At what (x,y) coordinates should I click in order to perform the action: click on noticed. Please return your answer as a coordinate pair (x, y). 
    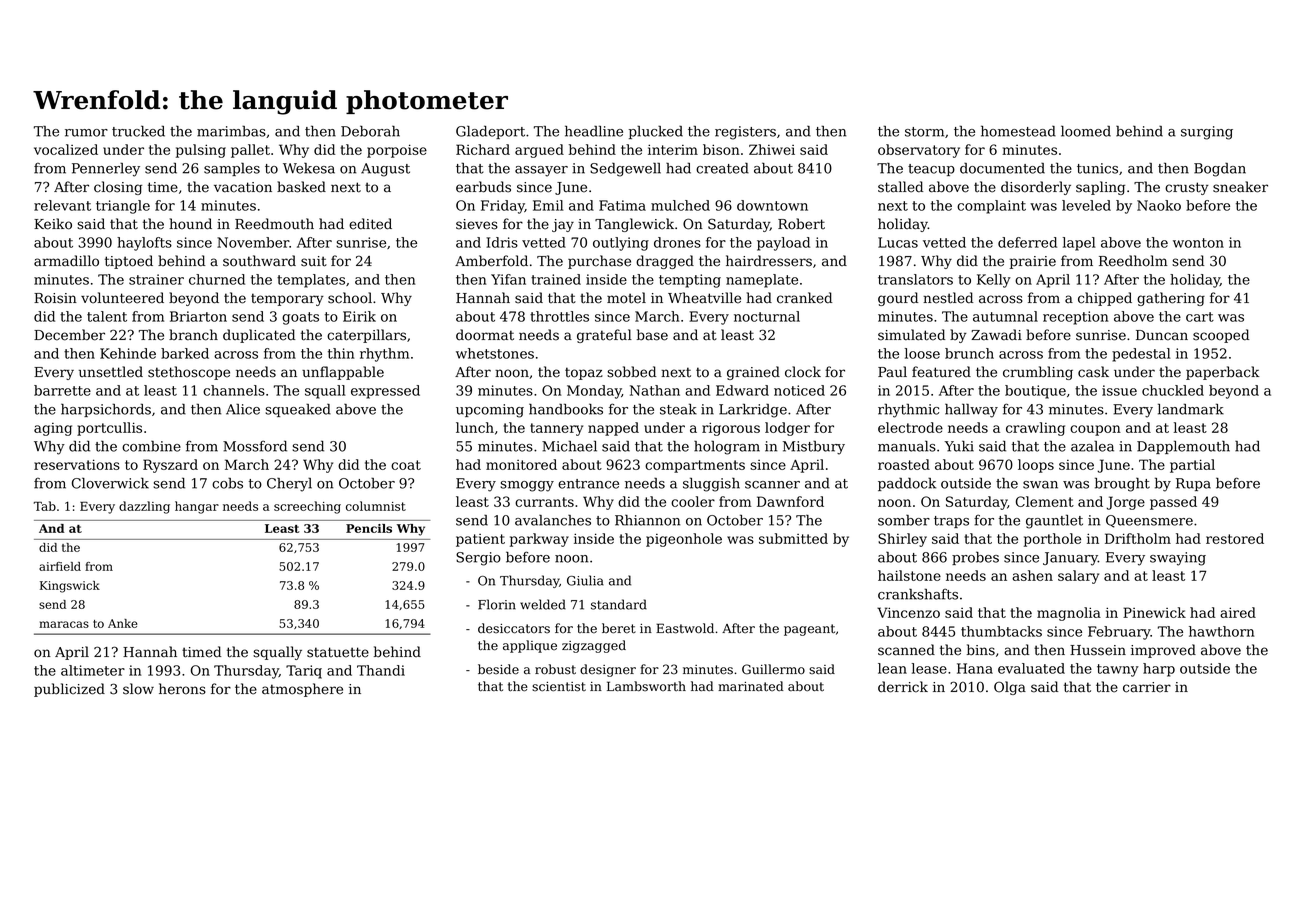
    Looking at the image, I should click on (799, 390).
